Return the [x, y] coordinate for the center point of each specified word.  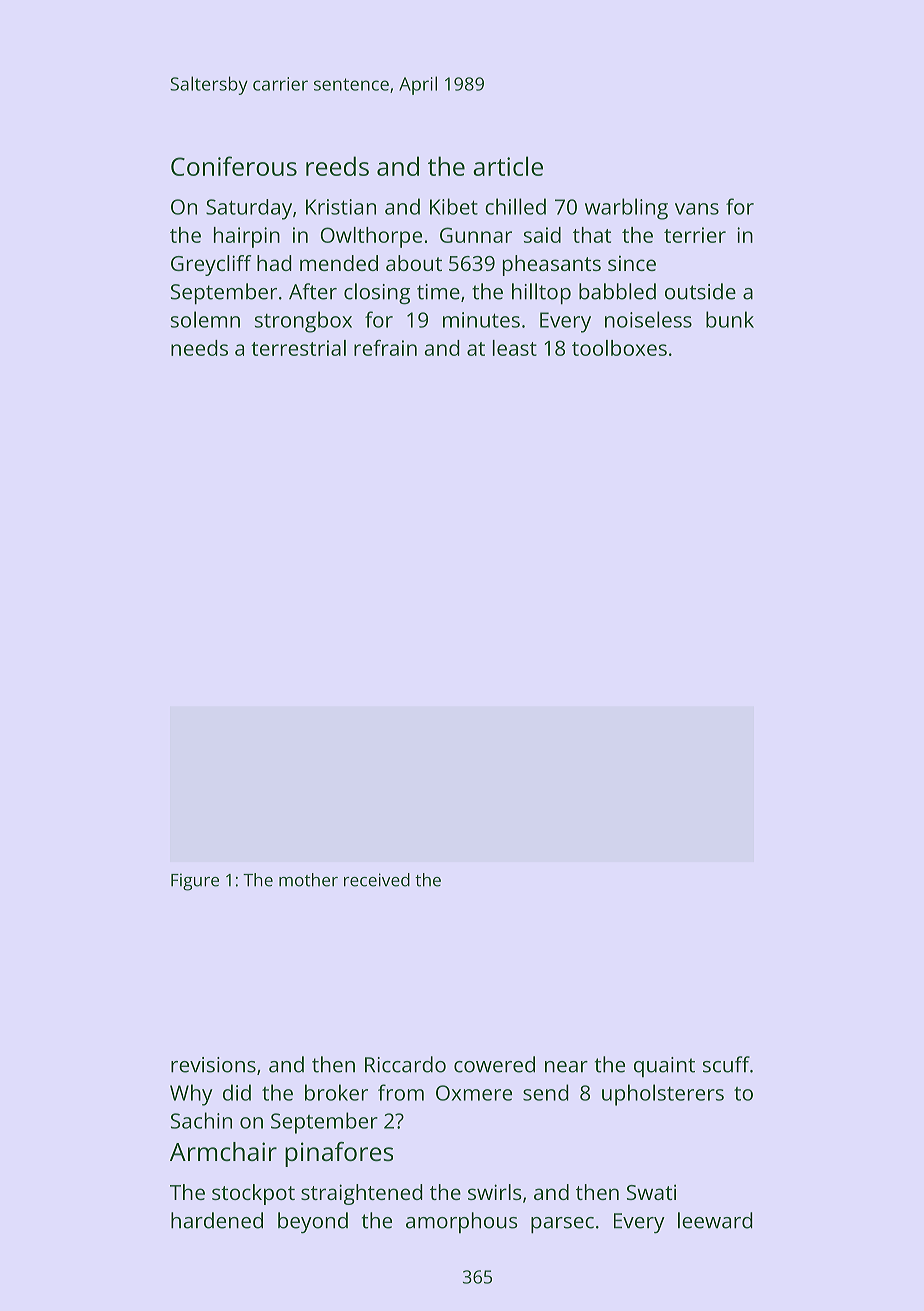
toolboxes [619, 348]
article [508, 166]
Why [191, 1095]
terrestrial [298, 348]
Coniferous [234, 166]
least [515, 348]
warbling [626, 209]
